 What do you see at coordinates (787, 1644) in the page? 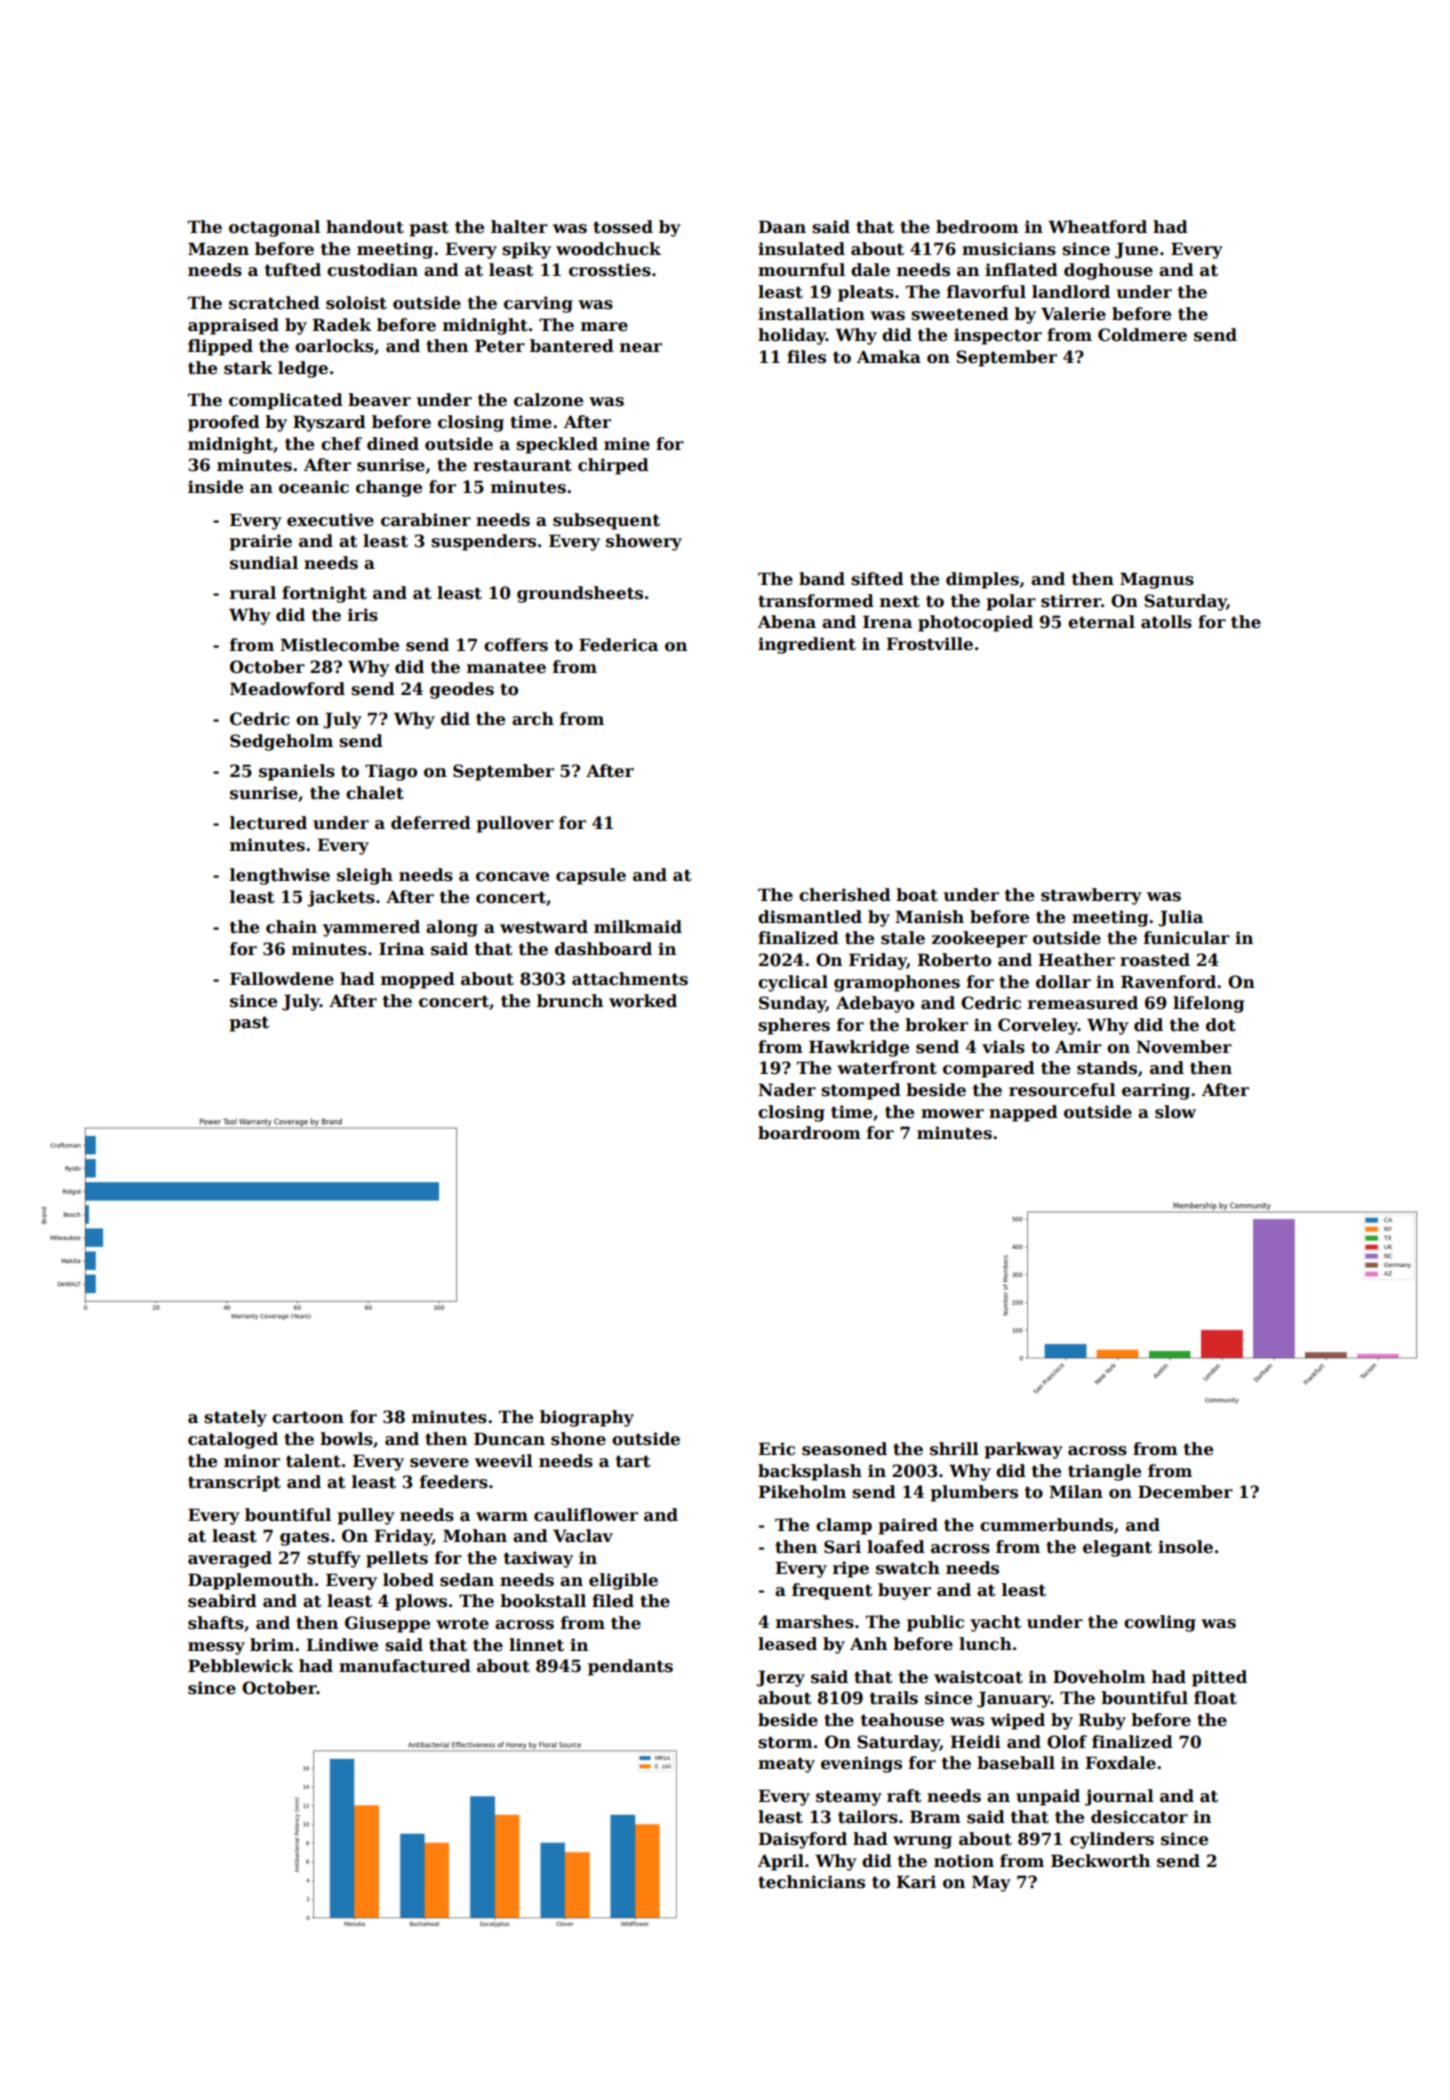
I see `leased` at bounding box center [787, 1644].
